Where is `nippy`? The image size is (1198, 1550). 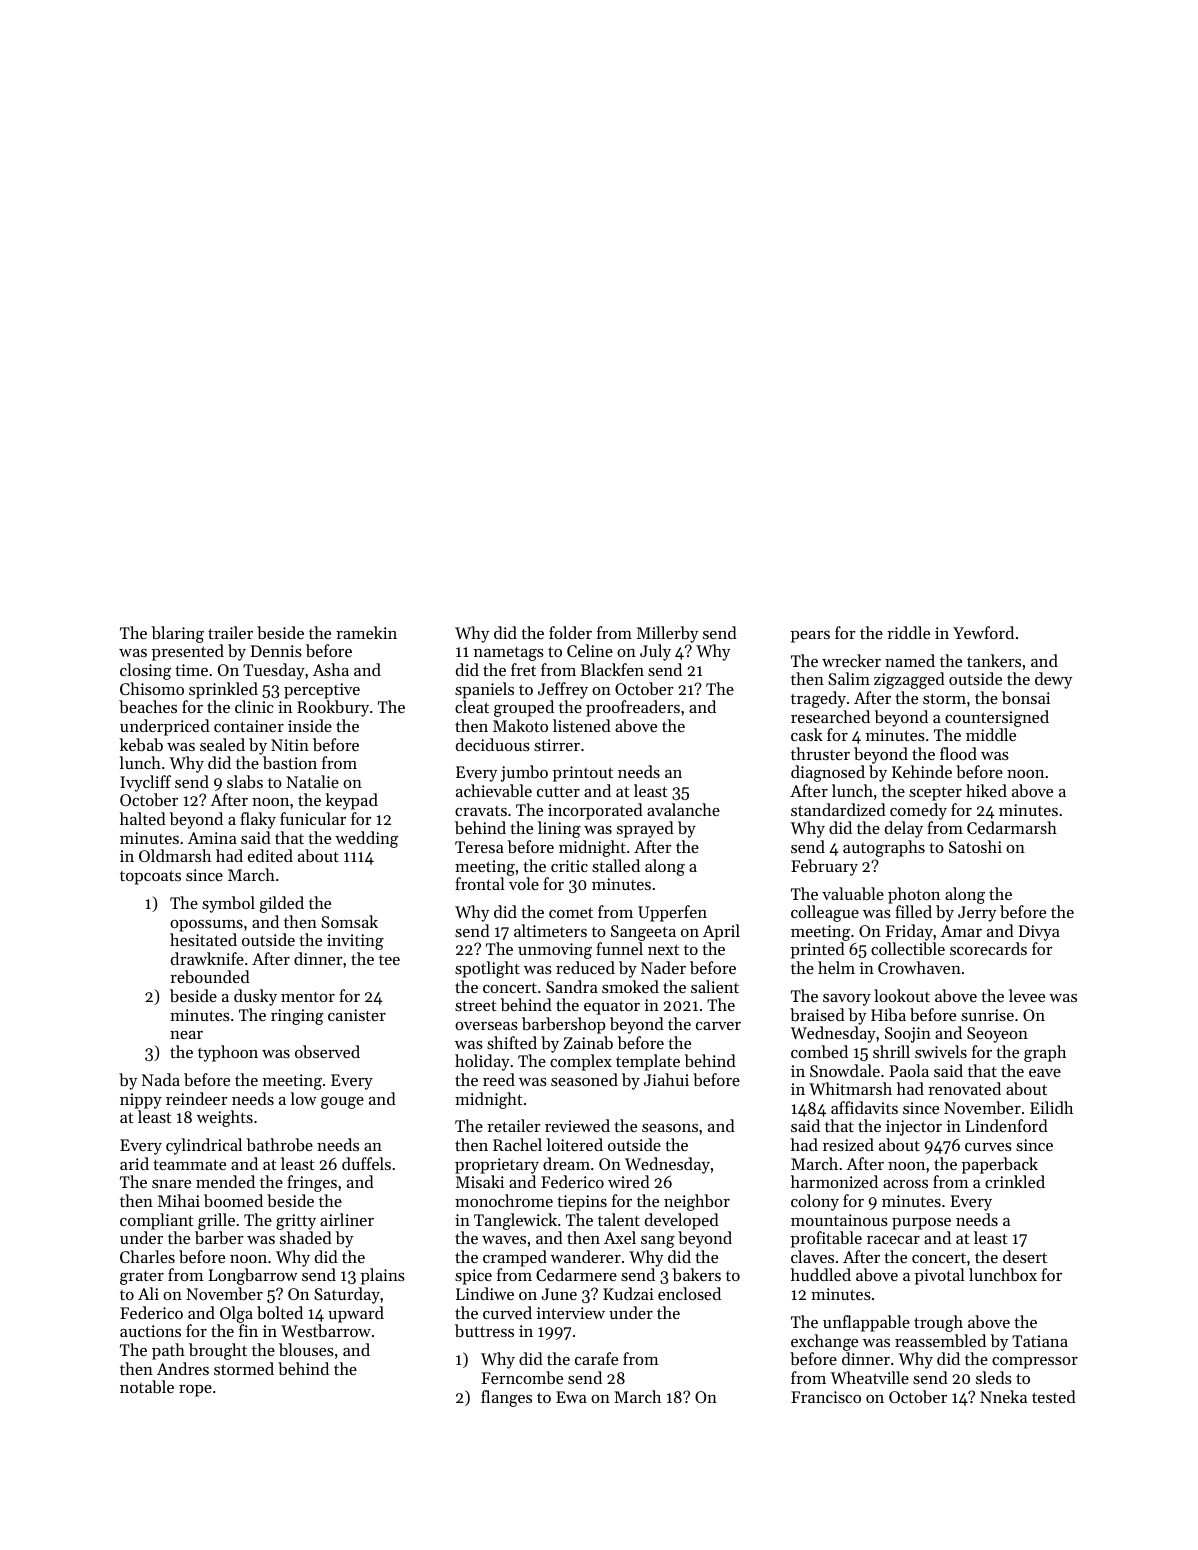
nippy is located at coordinates (141, 1101).
